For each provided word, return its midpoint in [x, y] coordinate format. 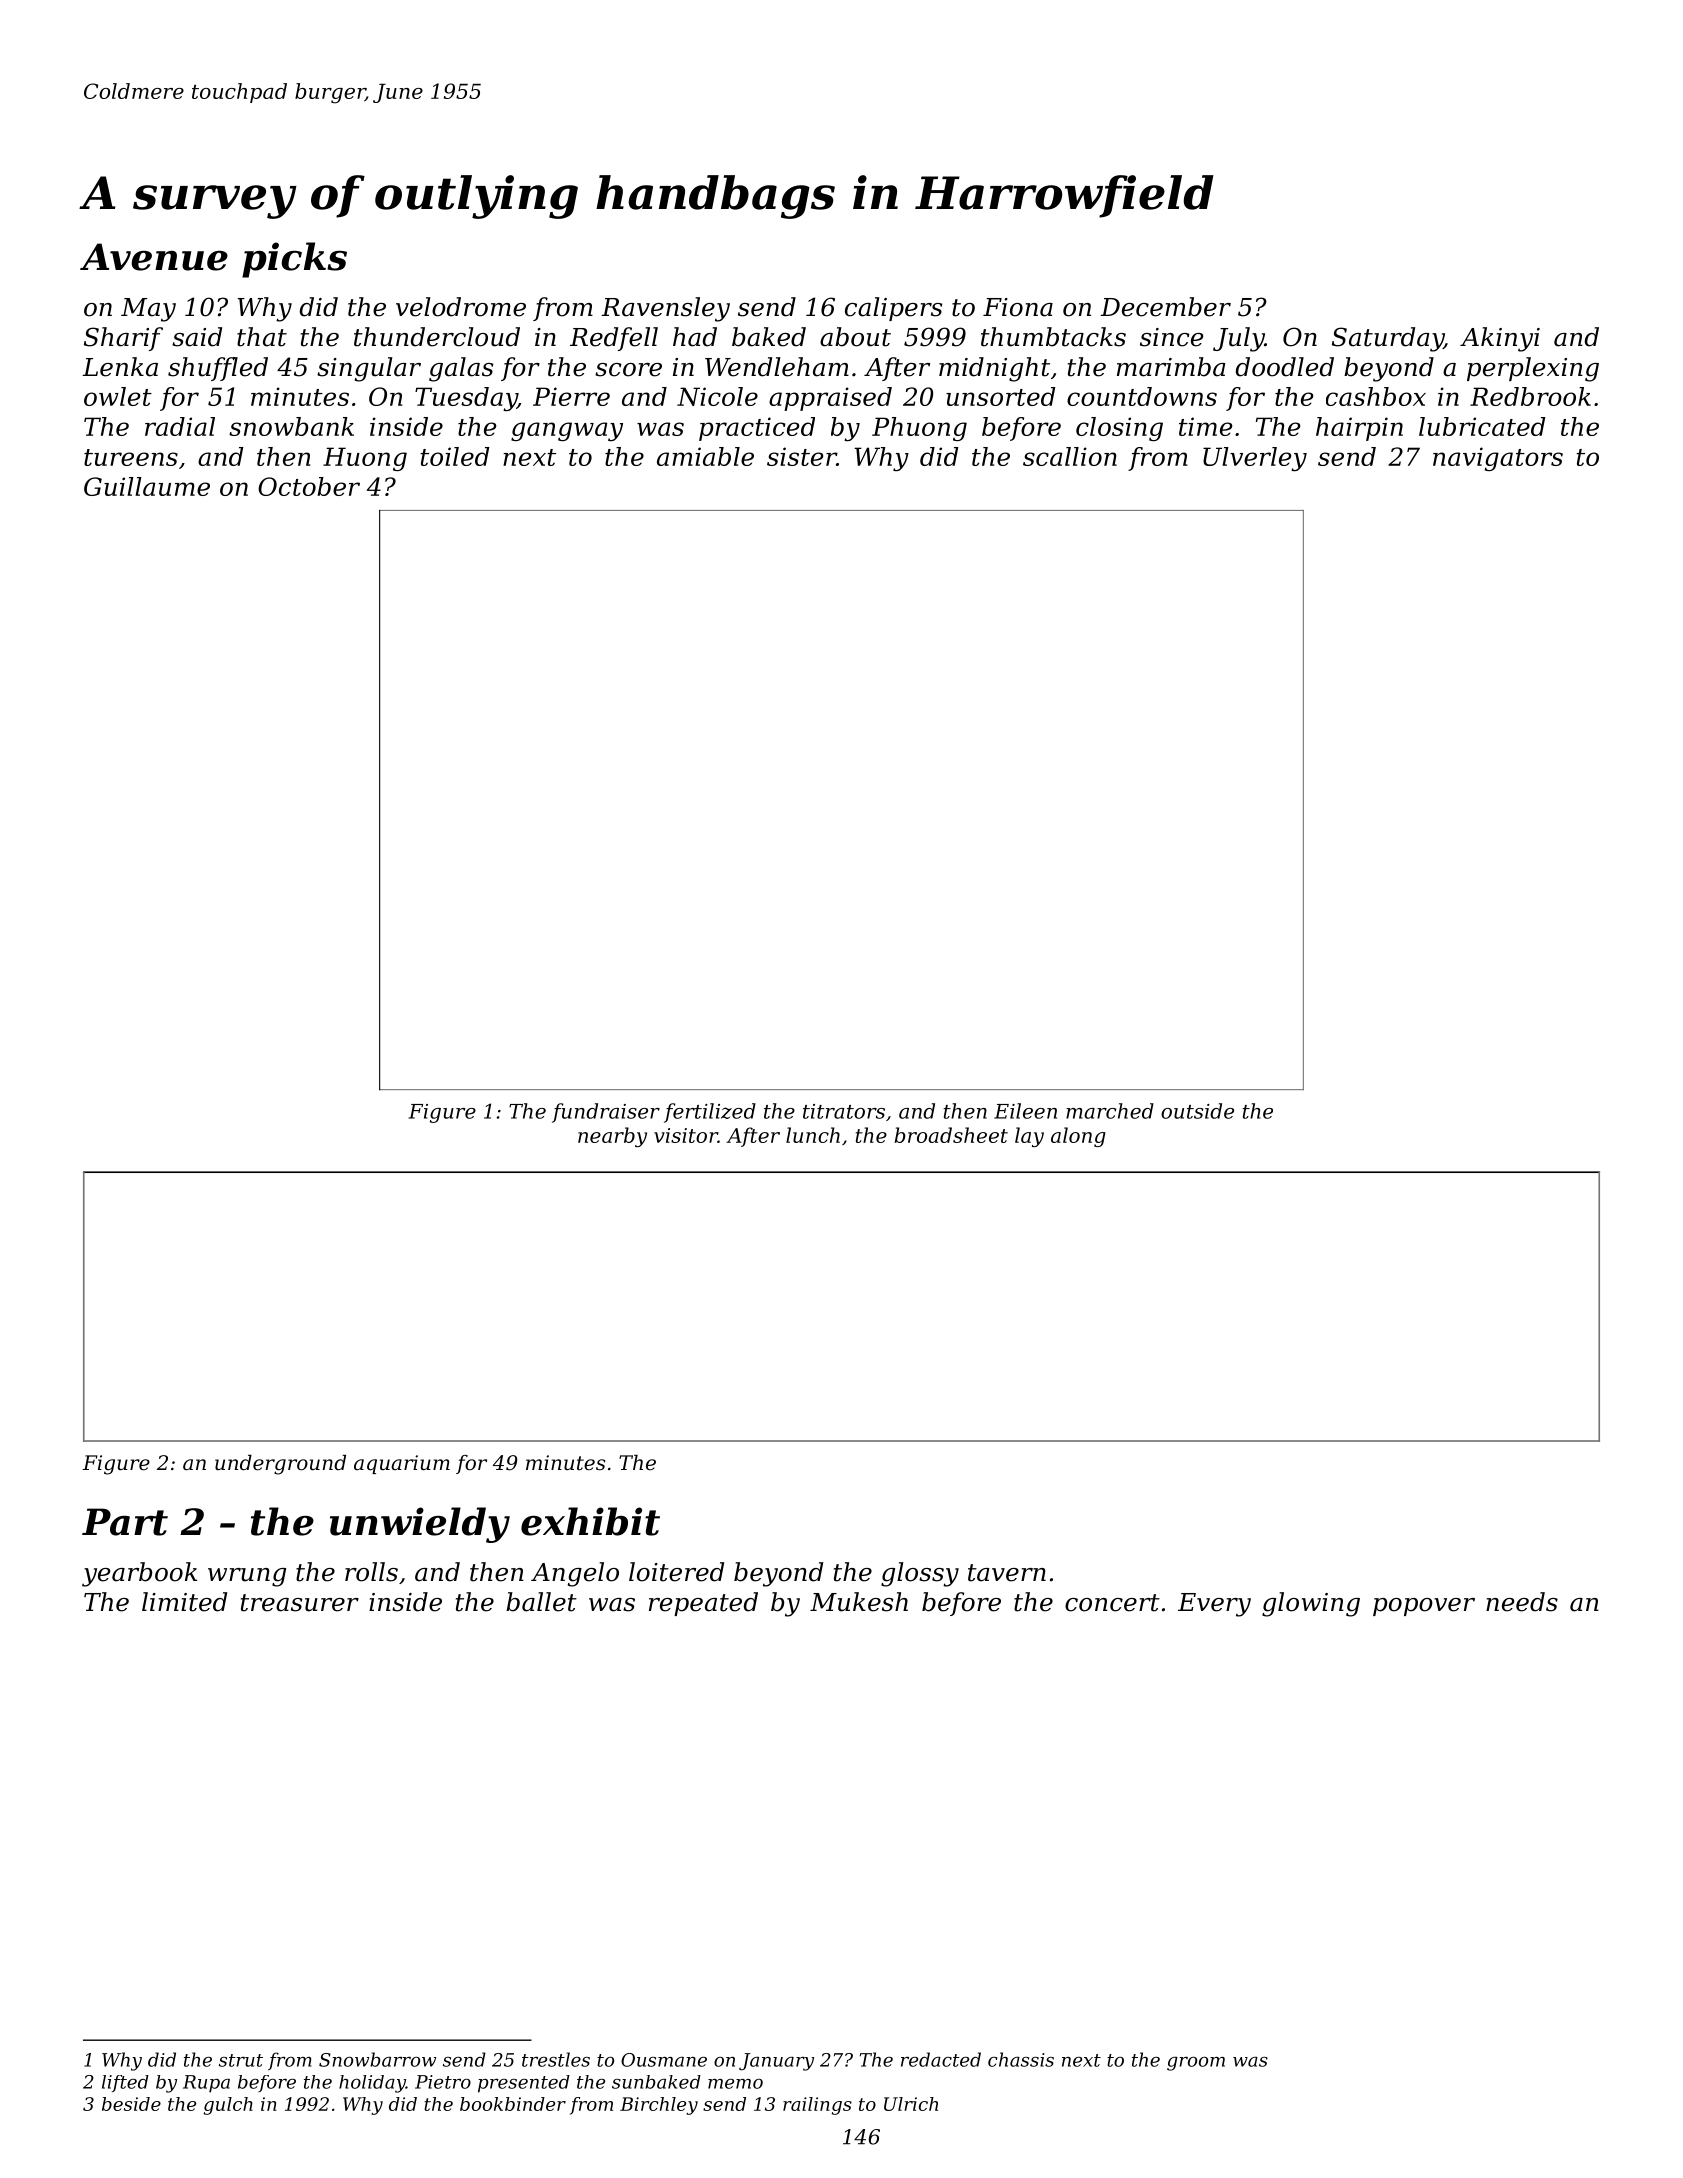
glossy [920, 1574]
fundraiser [606, 1113]
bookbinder [513, 2104]
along [1078, 1137]
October [309, 486]
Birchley [659, 2106]
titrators [844, 1111]
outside [1197, 1111]
